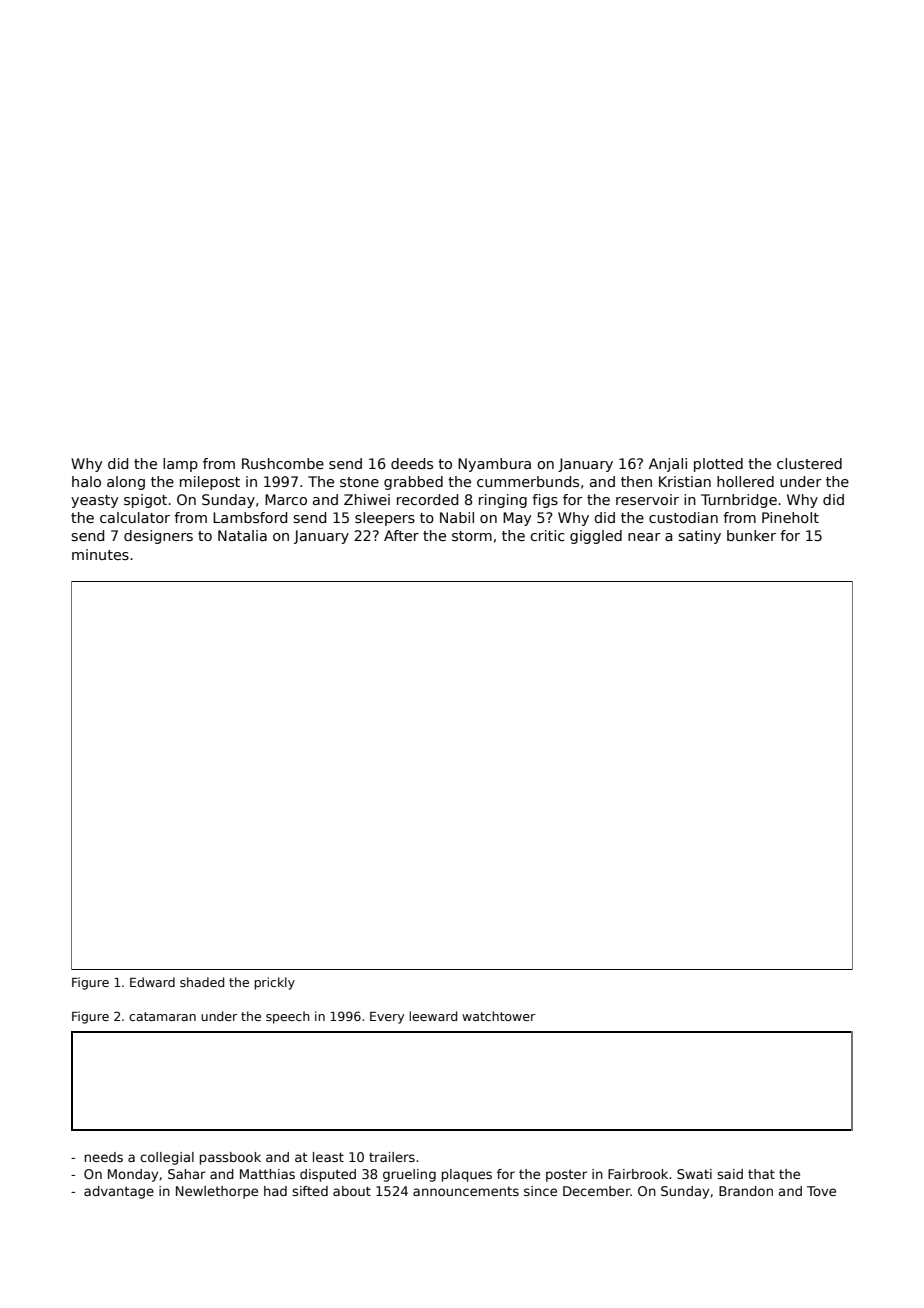 Image resolution: width=924 pixels, height=1308 pixels. I want to click on needs, so click(104, 1157).
